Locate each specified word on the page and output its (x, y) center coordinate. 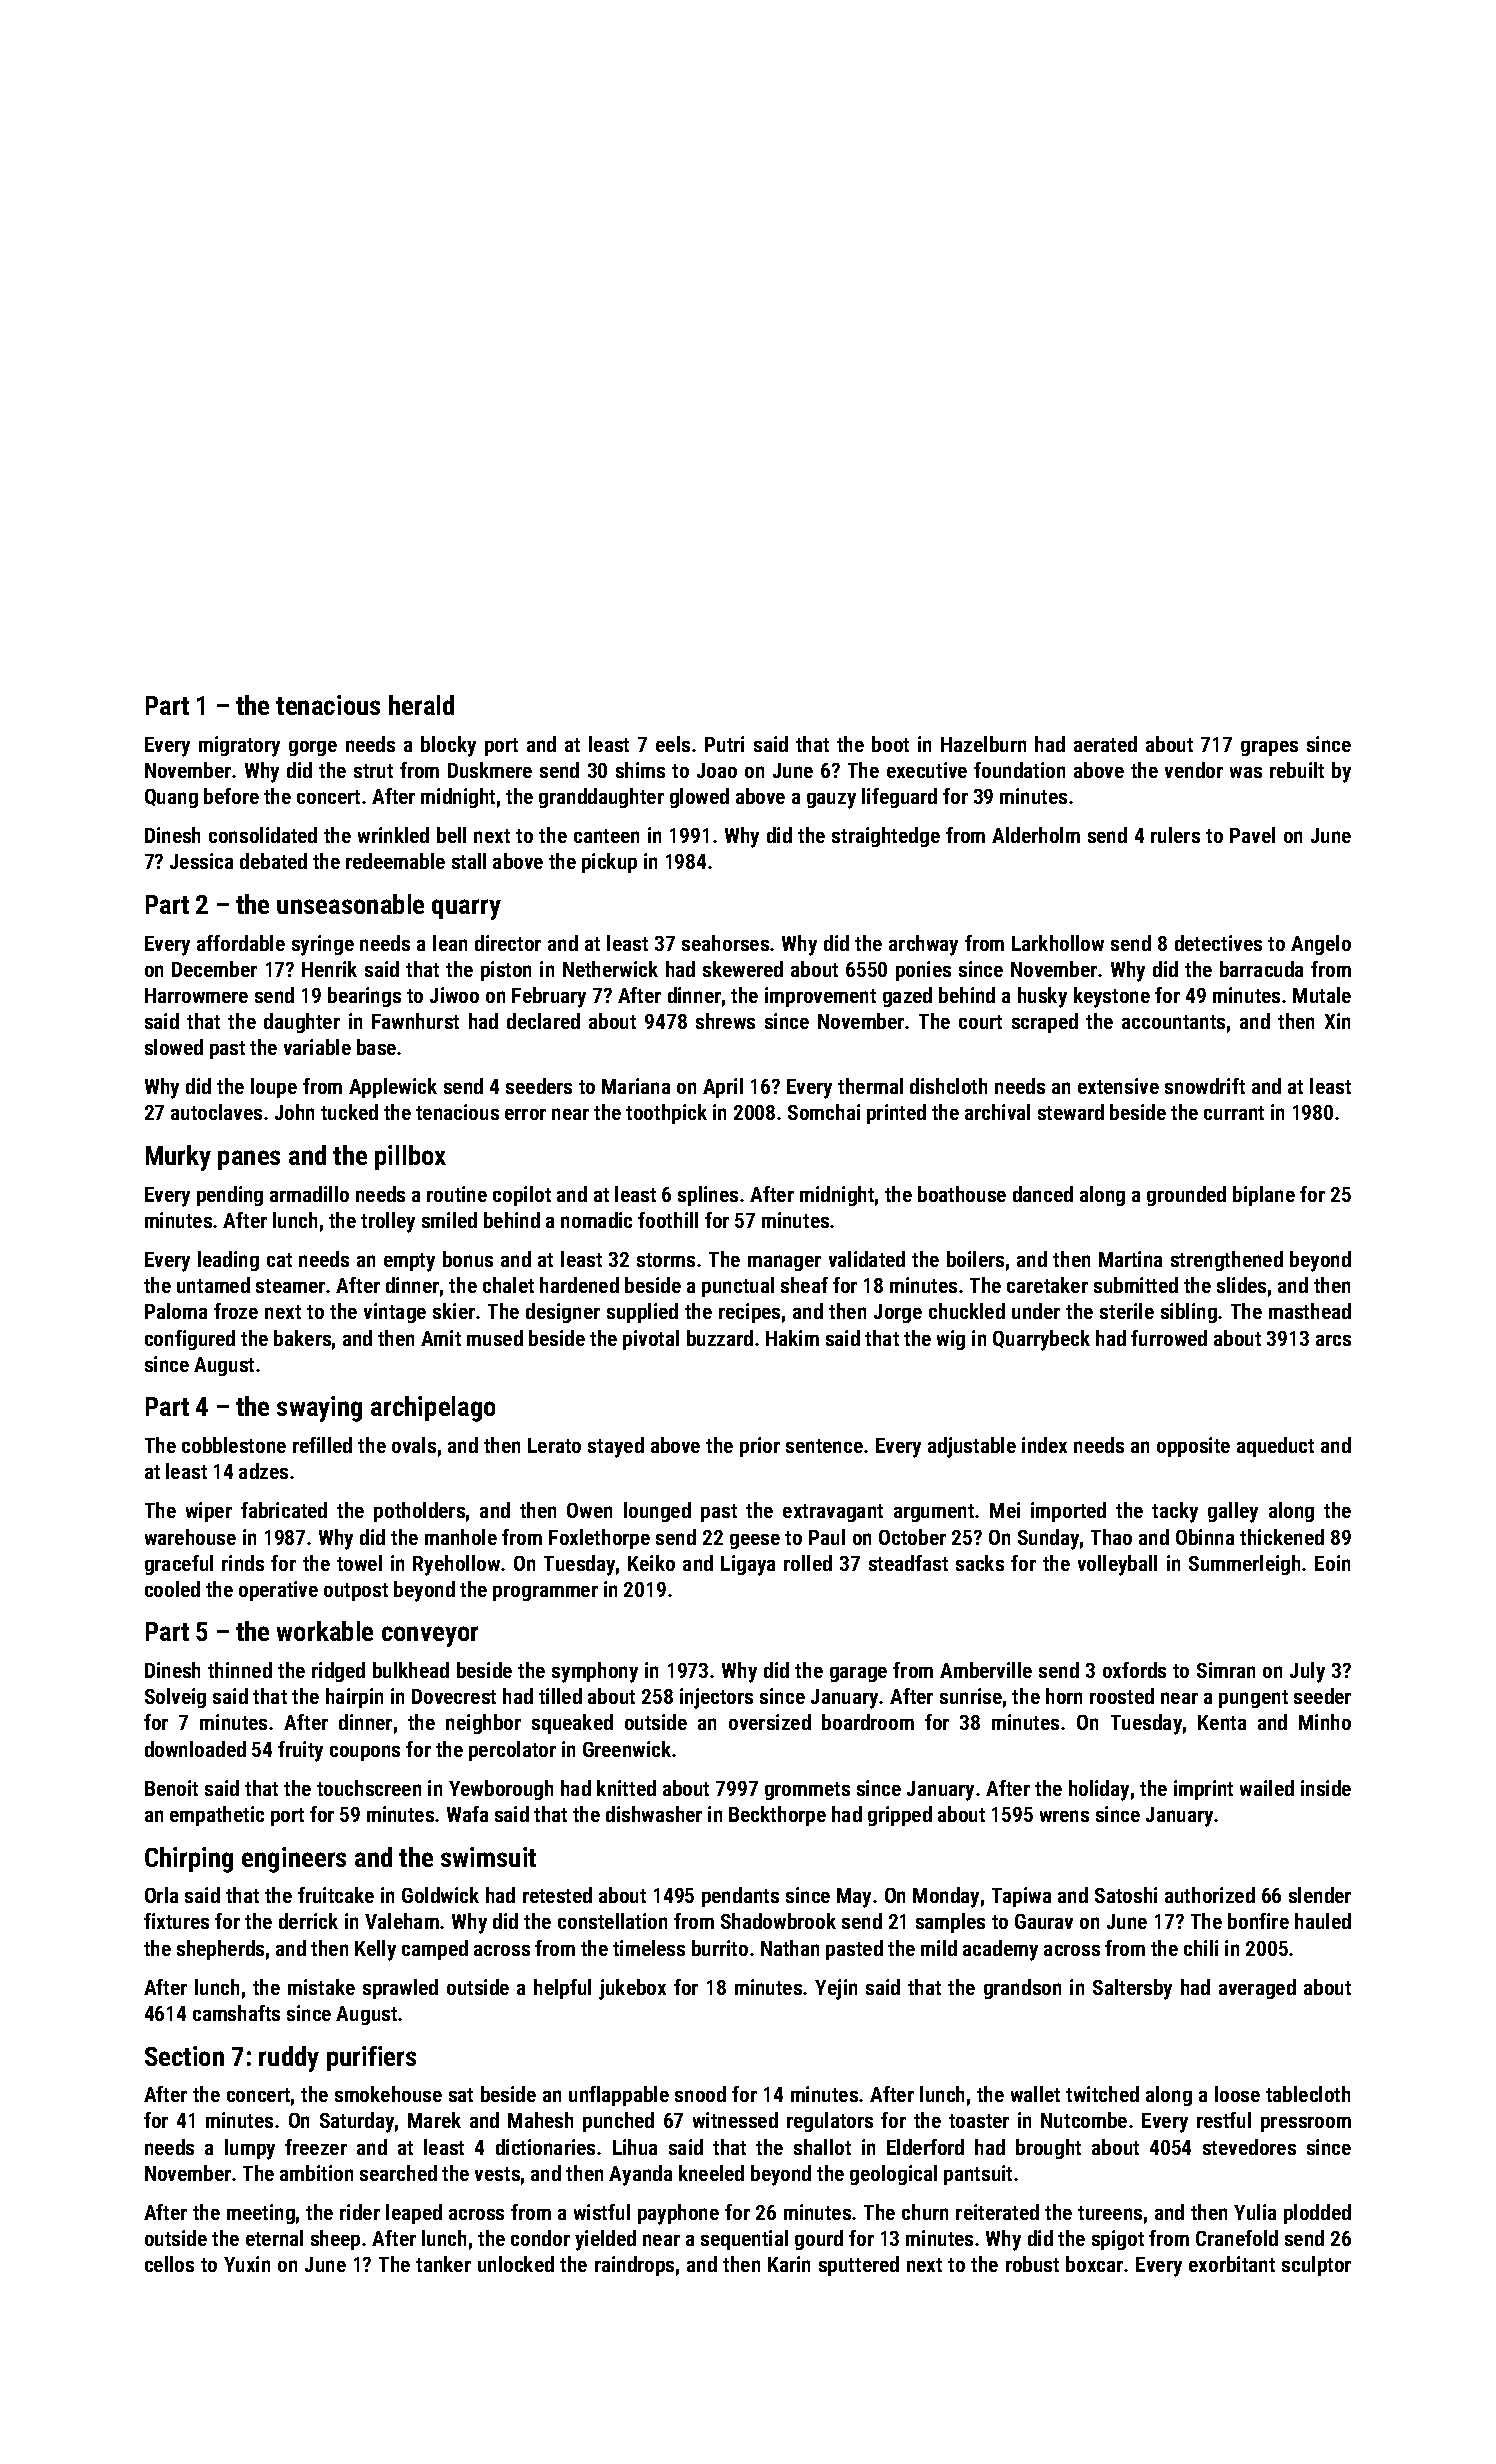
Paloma (176, 1311)
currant (1234, 1113)
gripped (900, 1816)
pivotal (651, 1340)
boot (890, 744)
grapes (1269, 748)
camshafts (236, 2013)
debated (273, 861)
